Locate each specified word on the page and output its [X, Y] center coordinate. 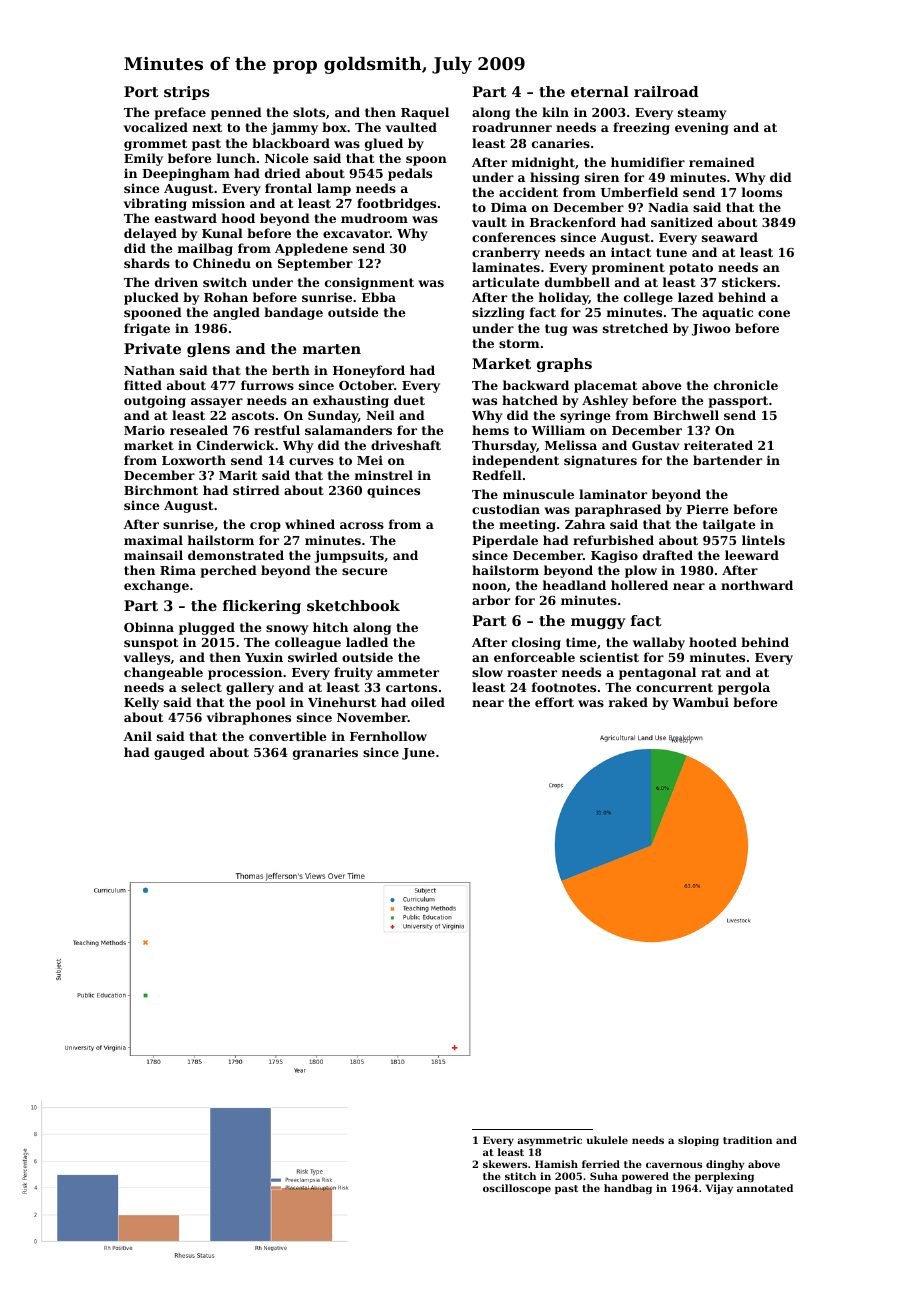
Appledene [311, 249]
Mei [370, 460]
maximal [153, 540]
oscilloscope [517, 1189]
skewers [505, 1164]
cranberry [506, 253]
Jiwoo [711, 329]
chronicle [746, 385]
